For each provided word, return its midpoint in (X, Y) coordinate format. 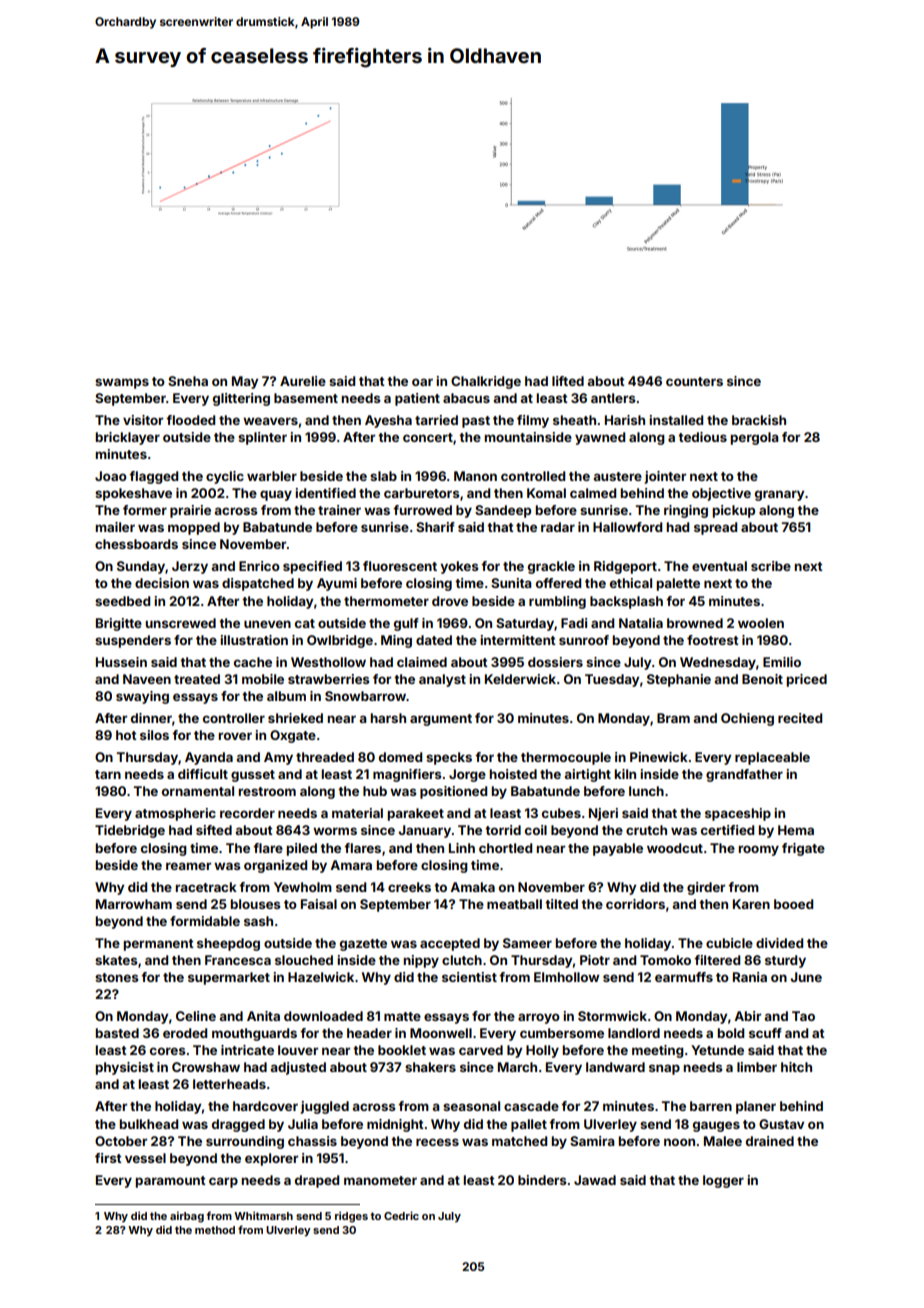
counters (694, 381)
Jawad (595, 1180)
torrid (503, 830)
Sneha (188, 381)
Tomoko (665, 960)
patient (417, 399)
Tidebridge (130, 831)
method (215, 1230)
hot (126, 735)
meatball (514, 904)
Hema (796, 830)
